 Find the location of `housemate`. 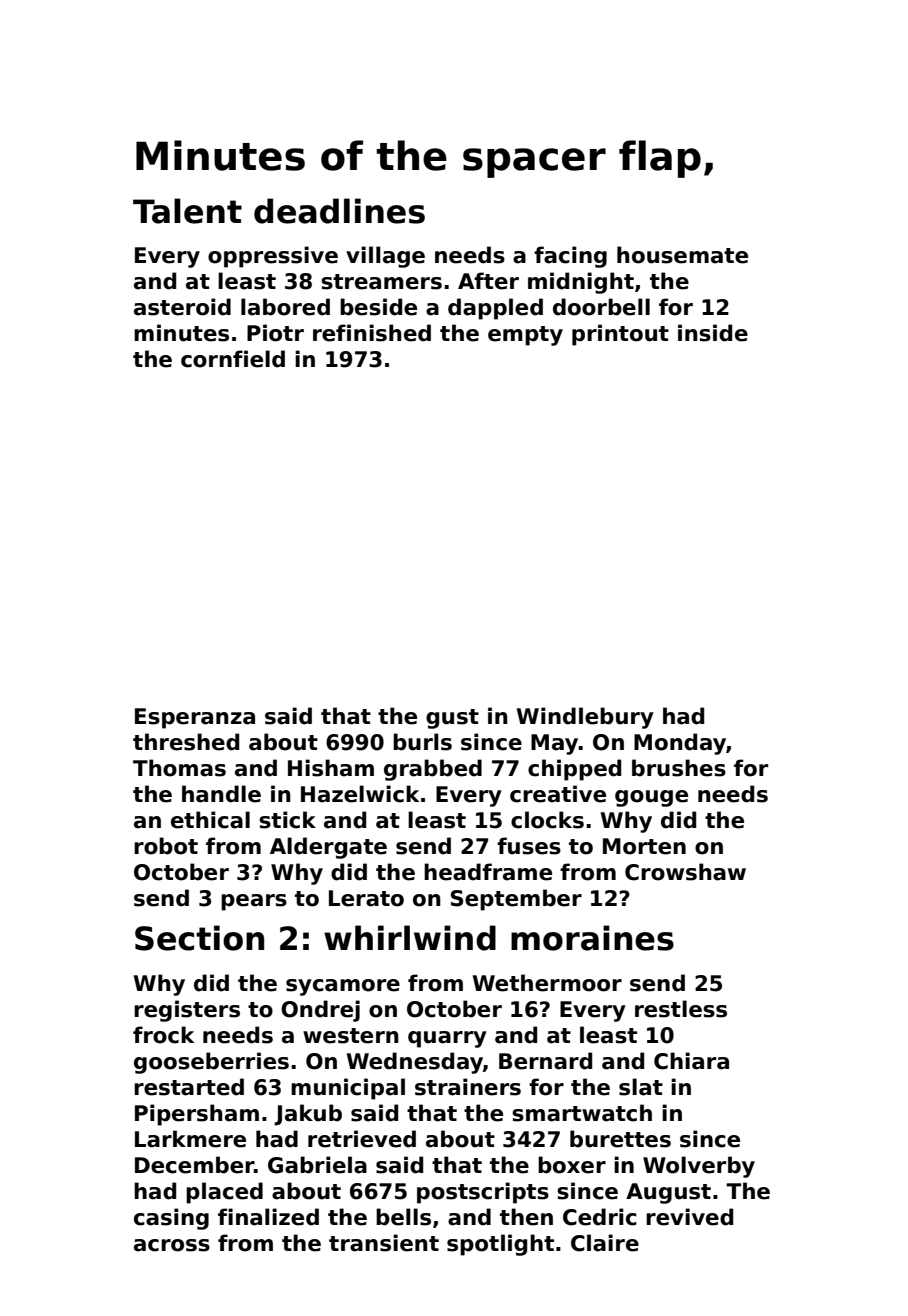

housemate is located at coordinates (682, 255).
